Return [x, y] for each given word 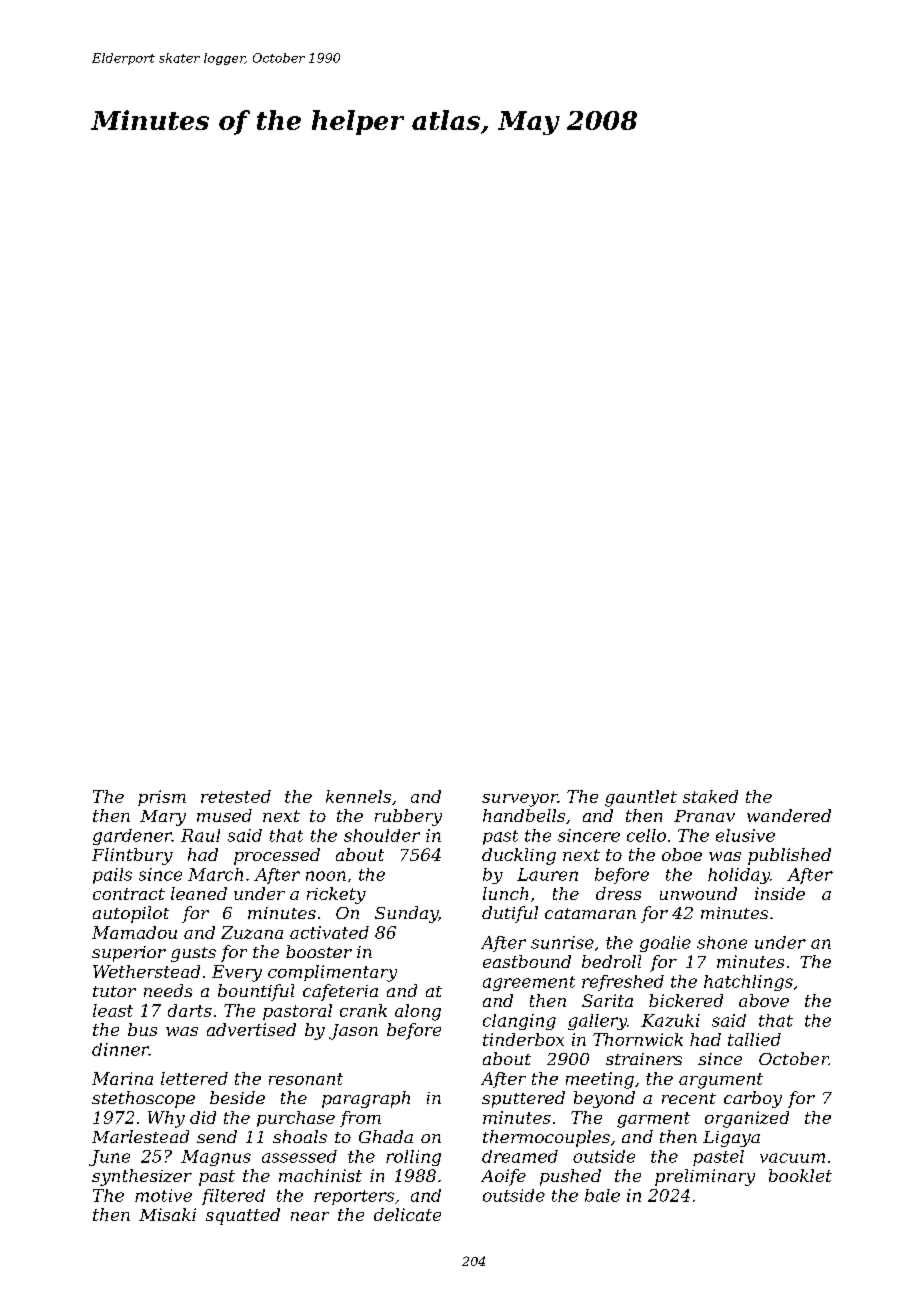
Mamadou [134, 932]
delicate [407, 1214]
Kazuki [670, 1020]
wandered [789, 815]
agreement [529, 983]
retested [236, 796]
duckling [519, 856]
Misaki [167, 1214]
